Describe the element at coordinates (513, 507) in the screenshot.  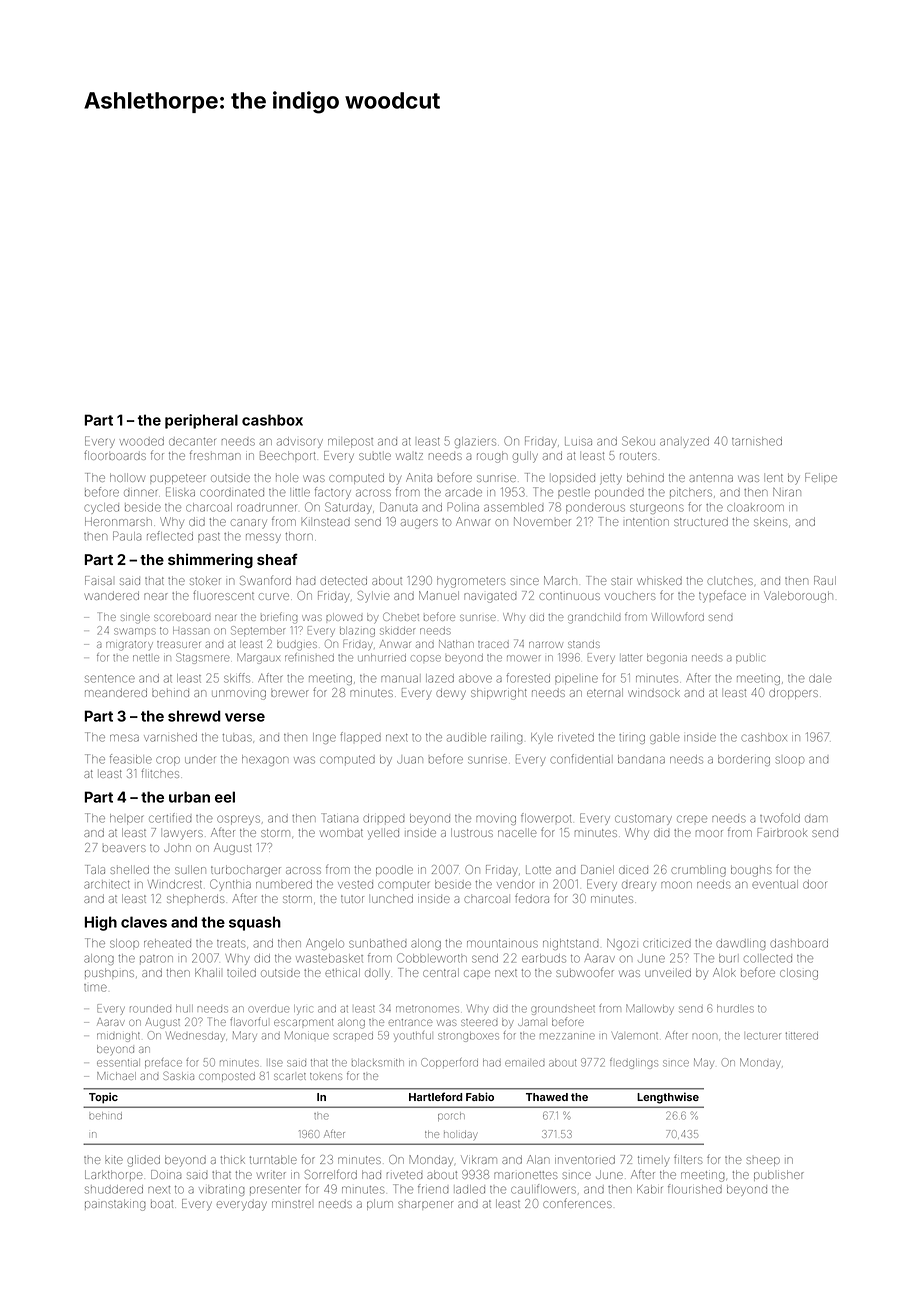
I see `assembled` at that location.
